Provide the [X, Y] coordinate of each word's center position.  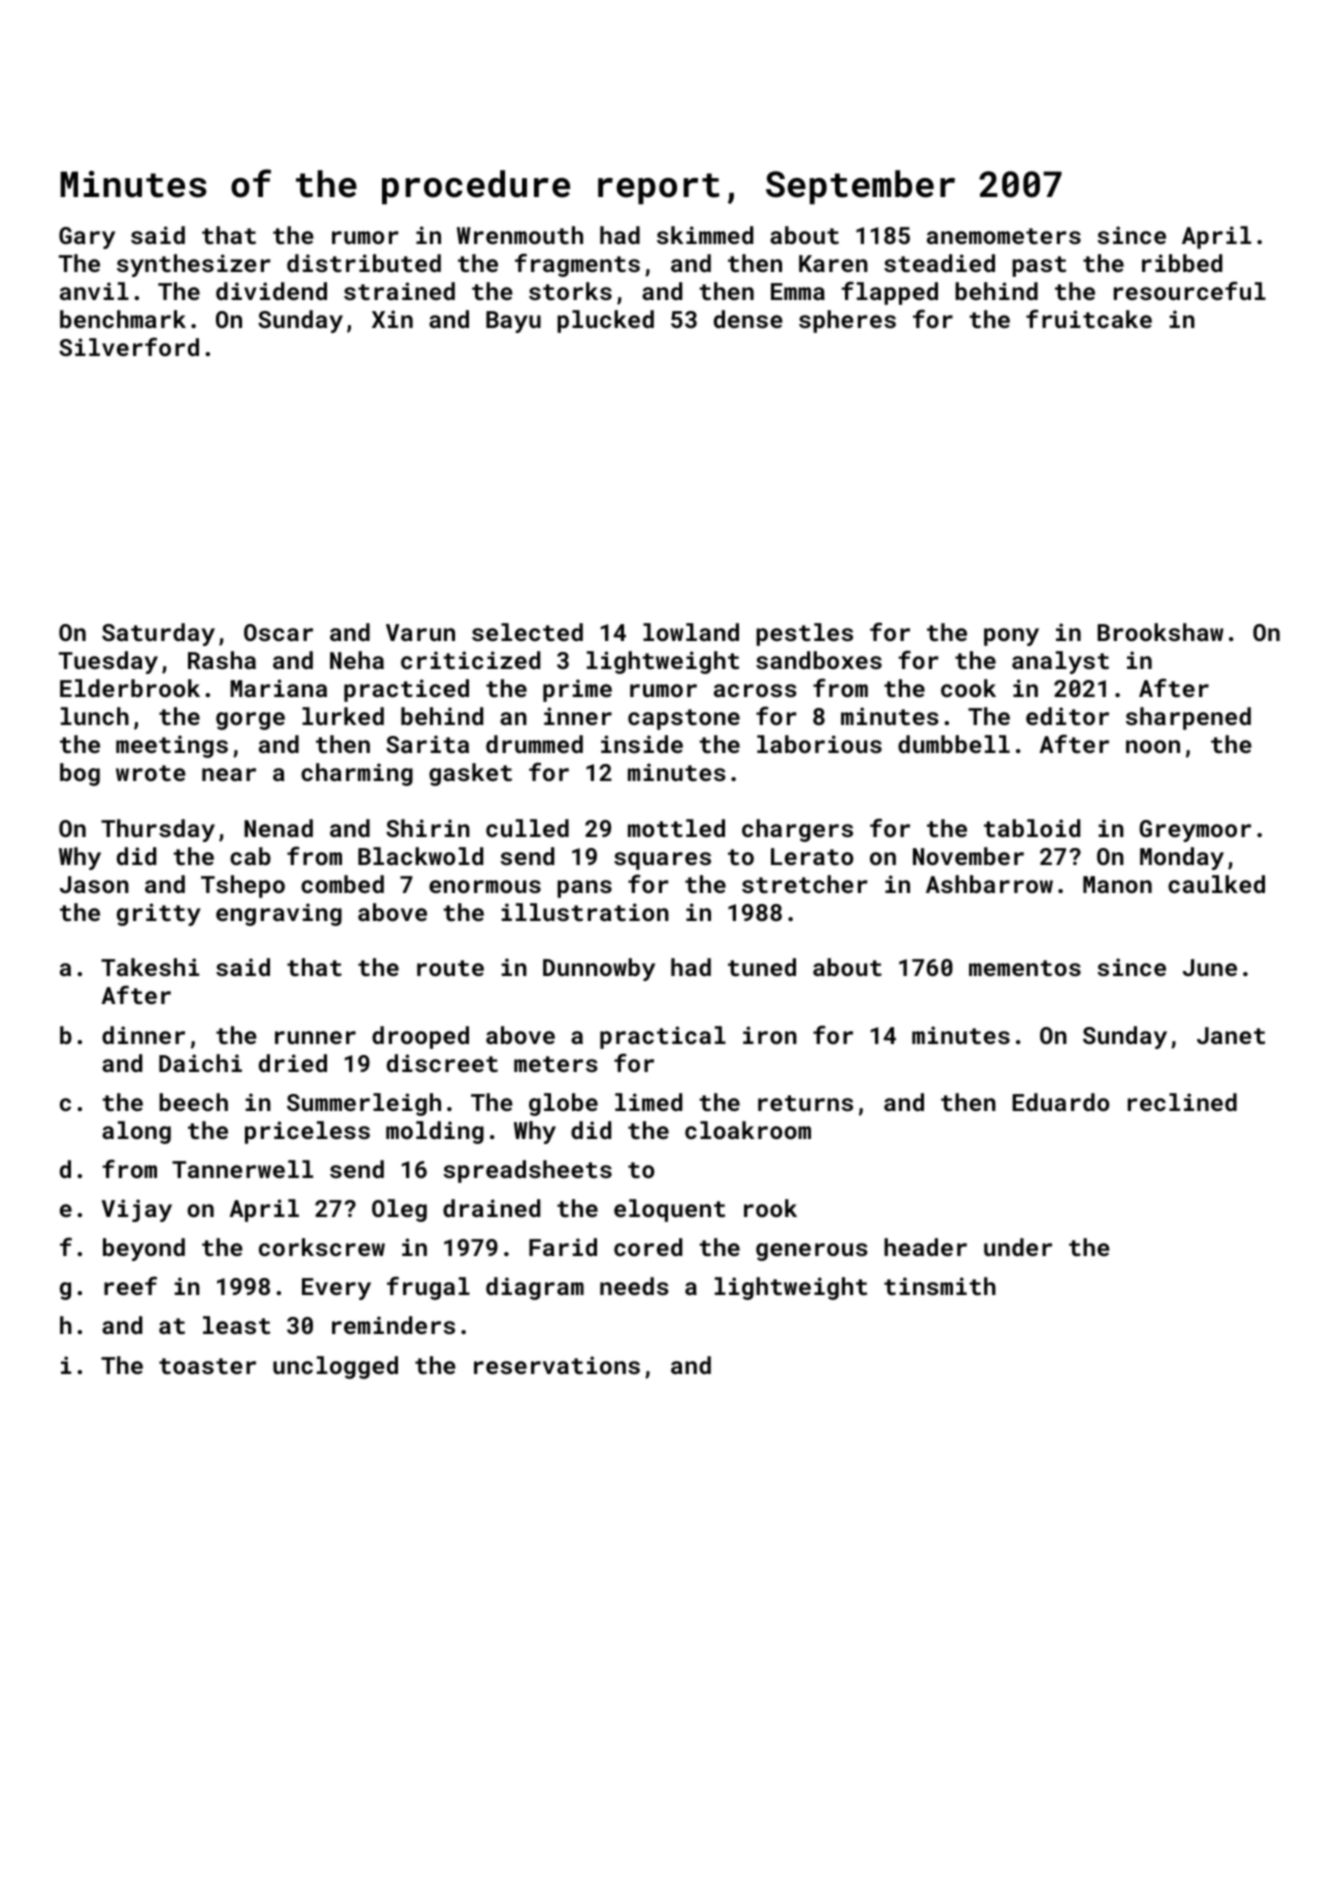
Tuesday [108, 662]
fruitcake [1089, 318]
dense [748, 319]
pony [1011, 637]
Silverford [129, 346]
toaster [207, 1366]
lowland [691, 632]
